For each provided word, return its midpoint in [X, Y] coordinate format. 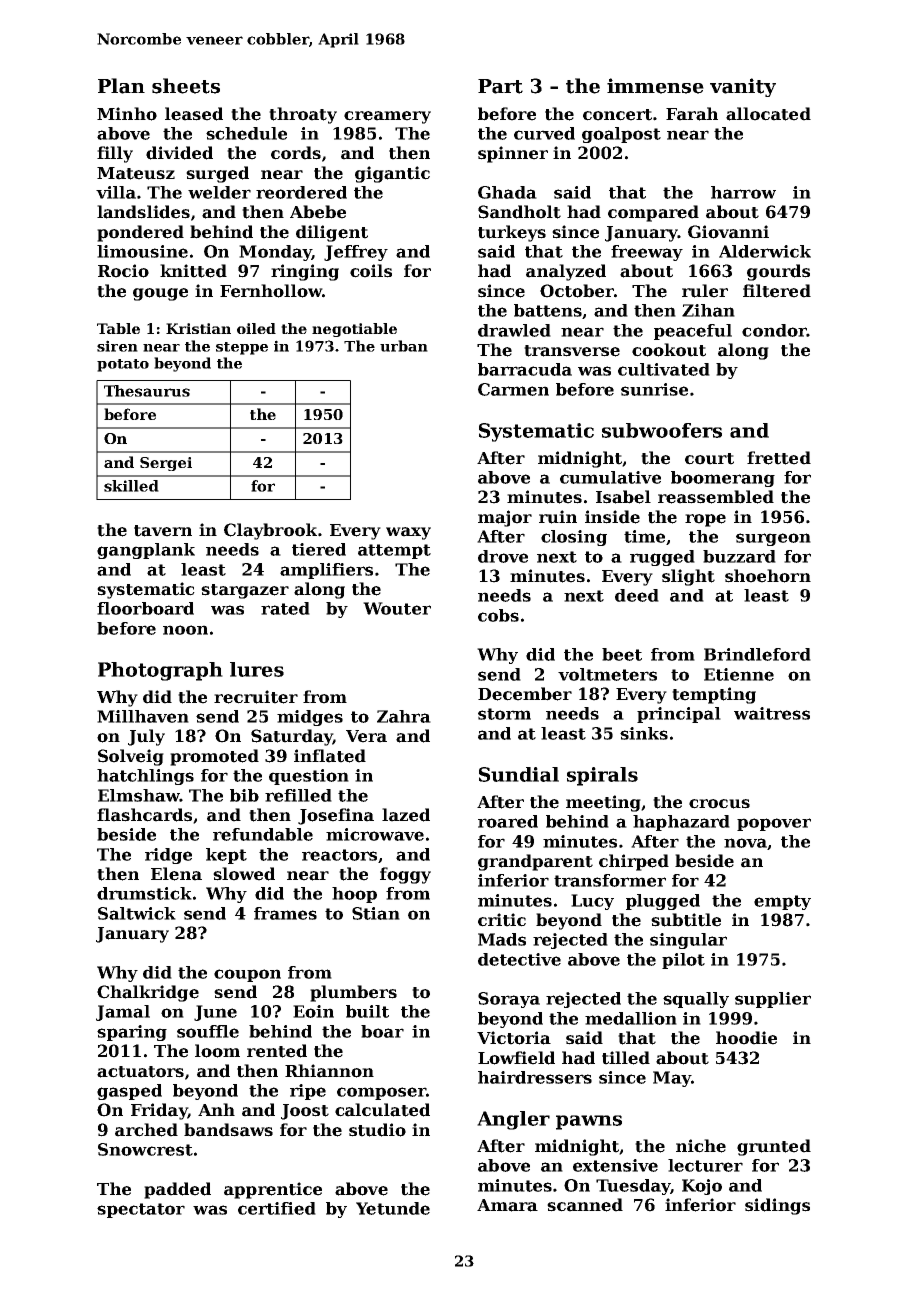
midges [310, 718]
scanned [585, 1205]
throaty [303, 115]
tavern [163, 531]
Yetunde [393, 1208]
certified [277, 1208]
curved [544, 133]
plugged [663, 902]
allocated [768, 114]
